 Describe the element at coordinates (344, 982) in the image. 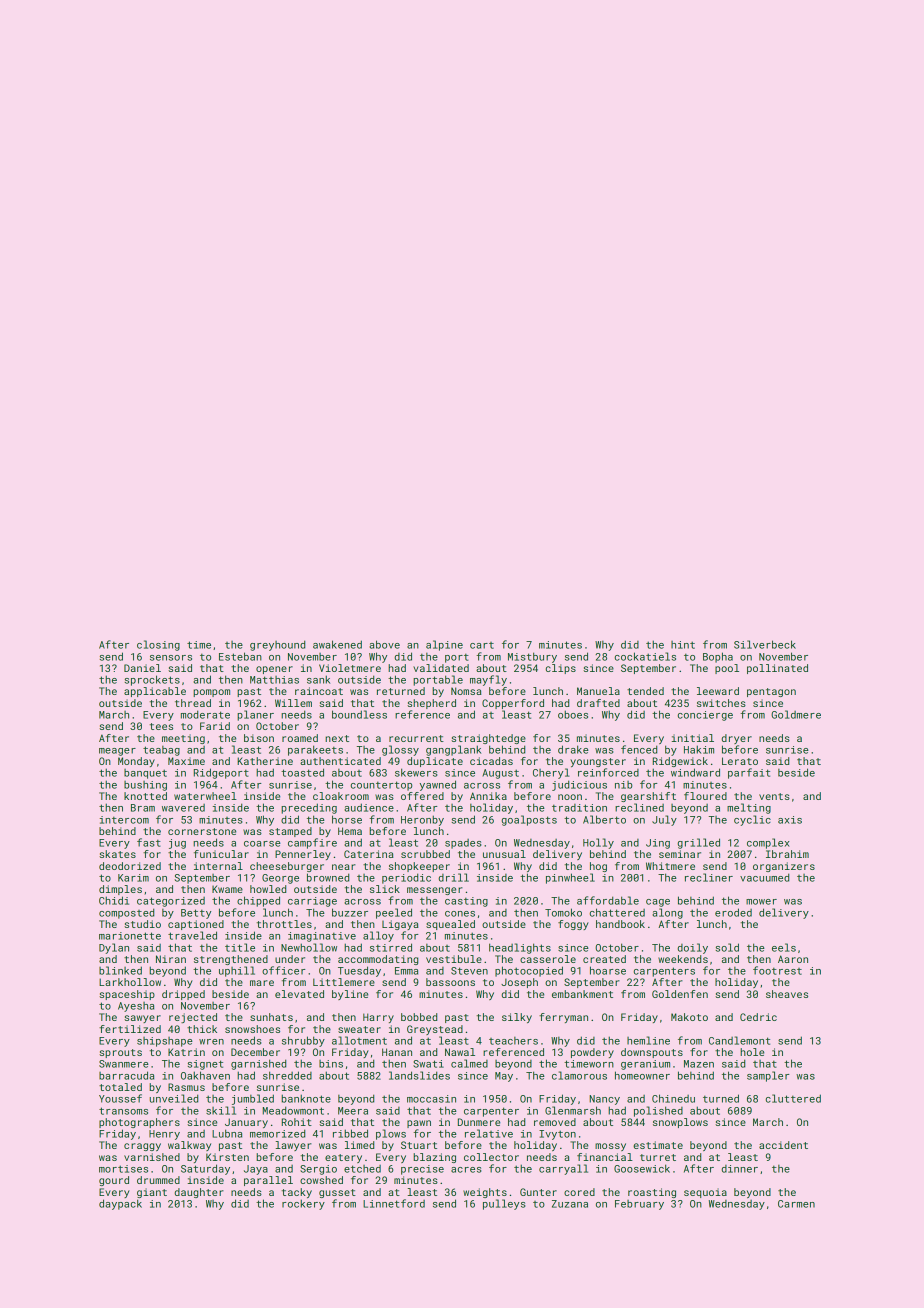

I see `Littlemere` at that location.
